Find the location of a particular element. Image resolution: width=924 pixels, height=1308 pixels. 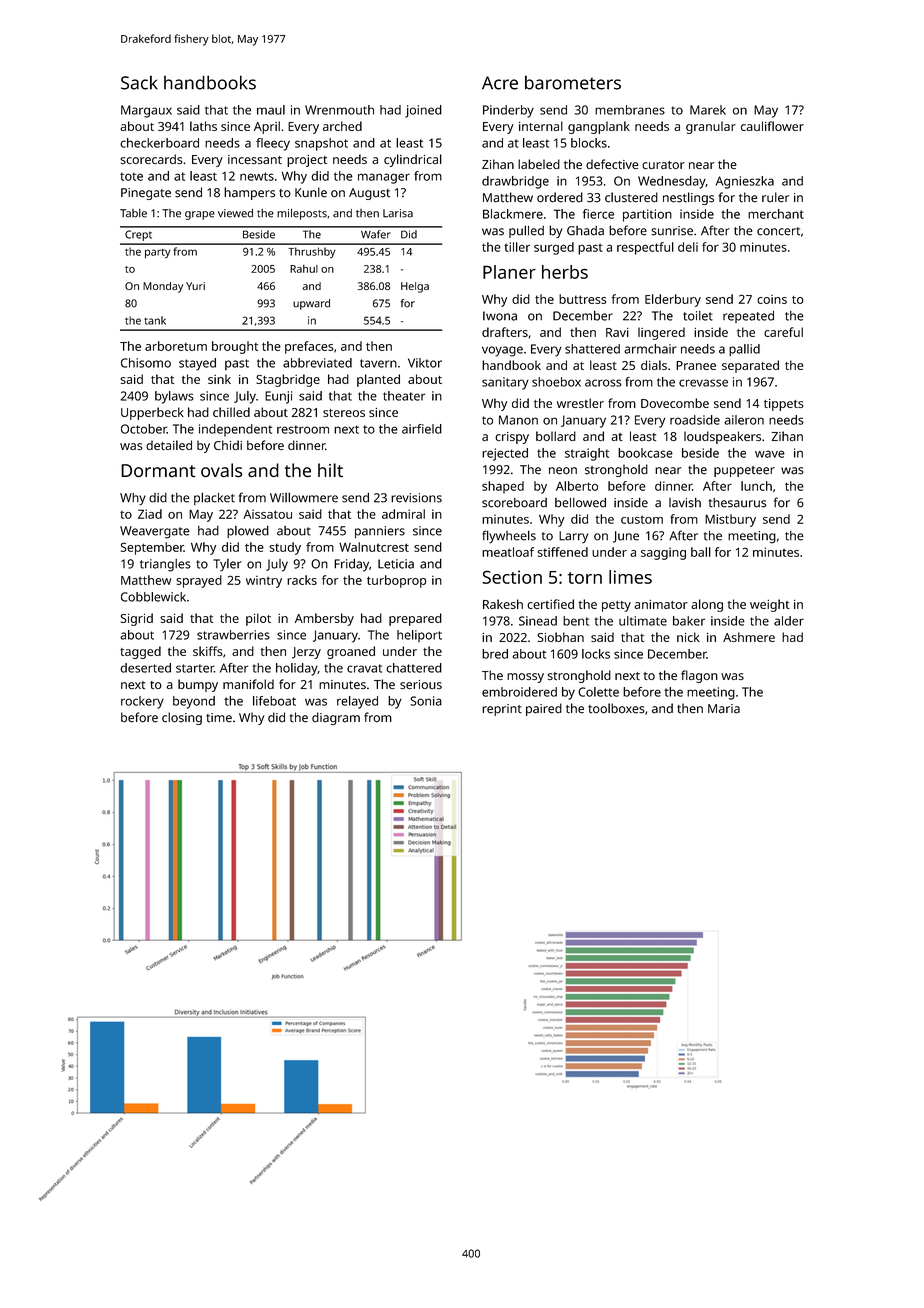

limes is located at coordinates (630, 577).
